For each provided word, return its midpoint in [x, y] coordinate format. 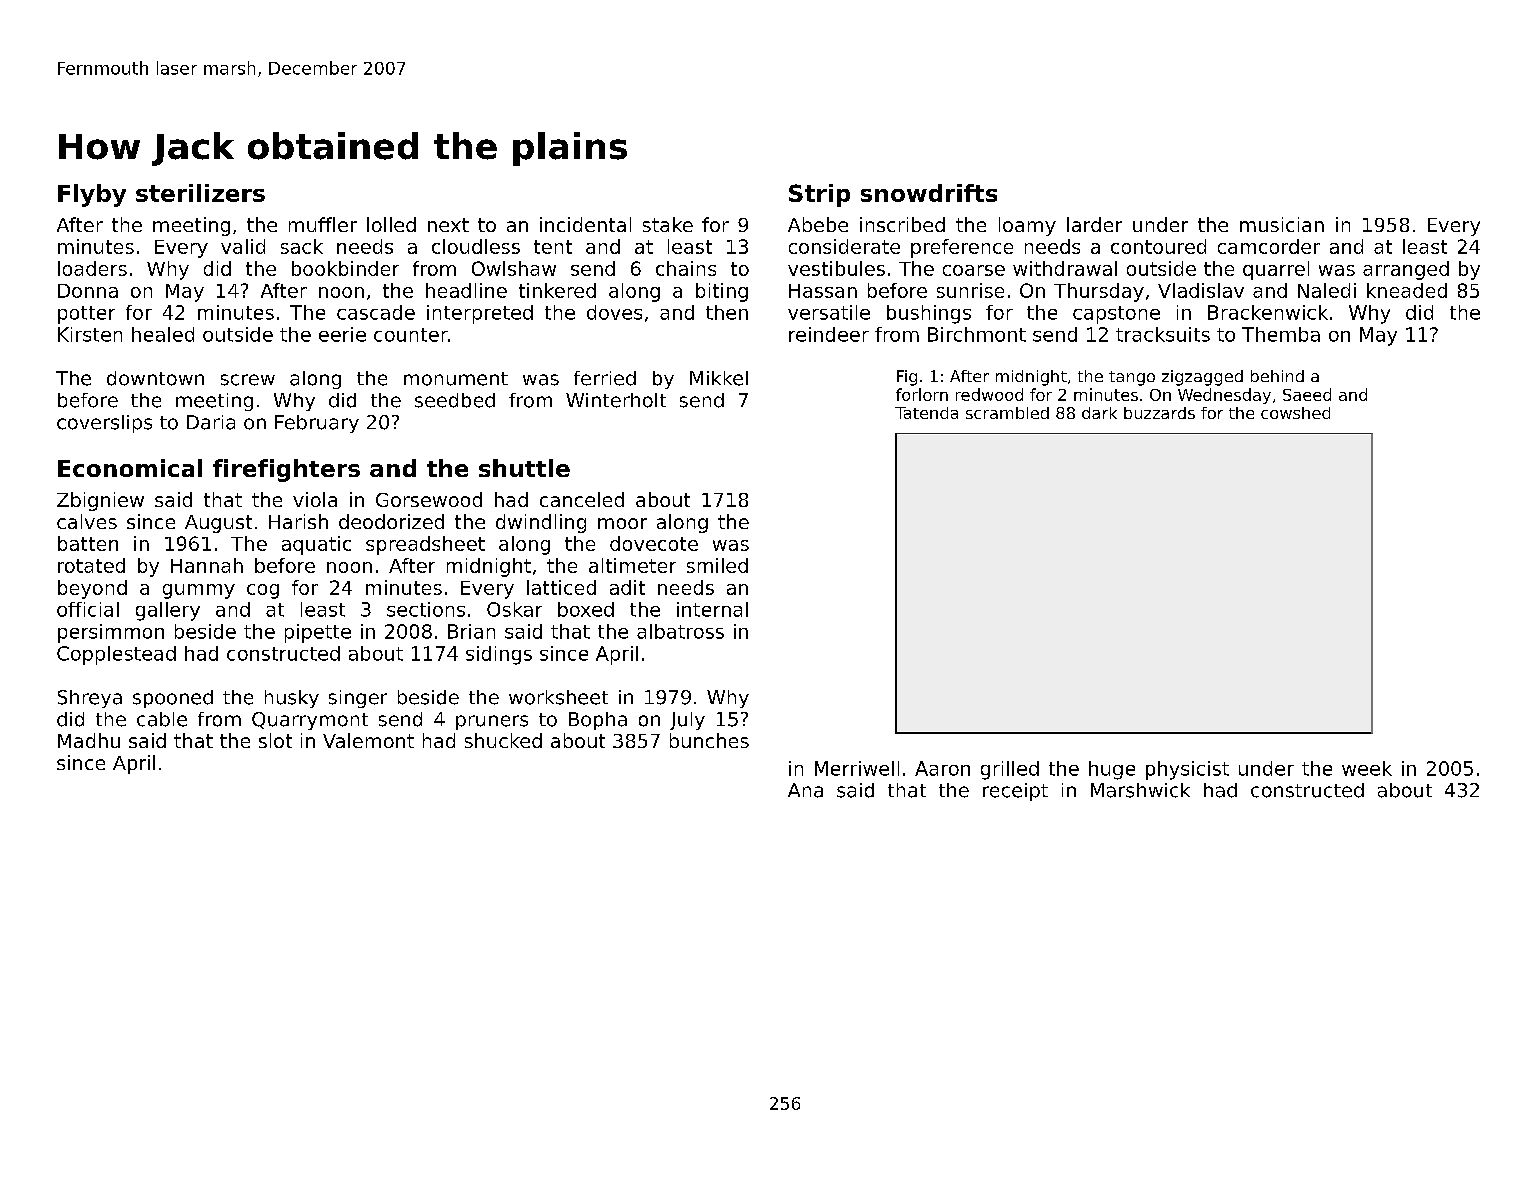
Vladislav [1201, 290]
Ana [805, 790]
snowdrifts [929, 193]
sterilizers [200, 193]
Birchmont [977, 334]
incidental [585, 224]
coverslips [104, 424]
